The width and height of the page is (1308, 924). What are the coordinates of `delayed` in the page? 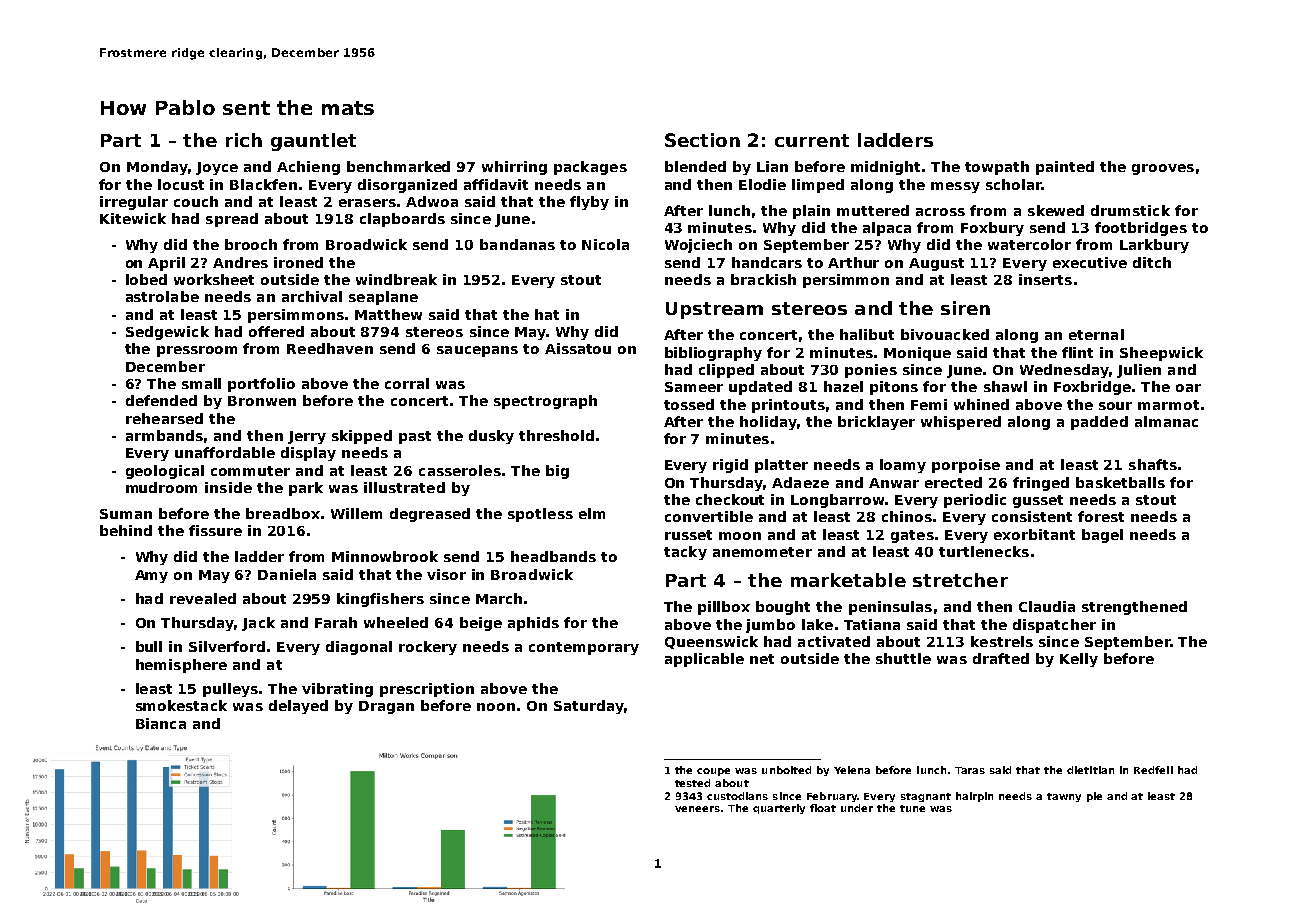 It's located at (298, 707).
